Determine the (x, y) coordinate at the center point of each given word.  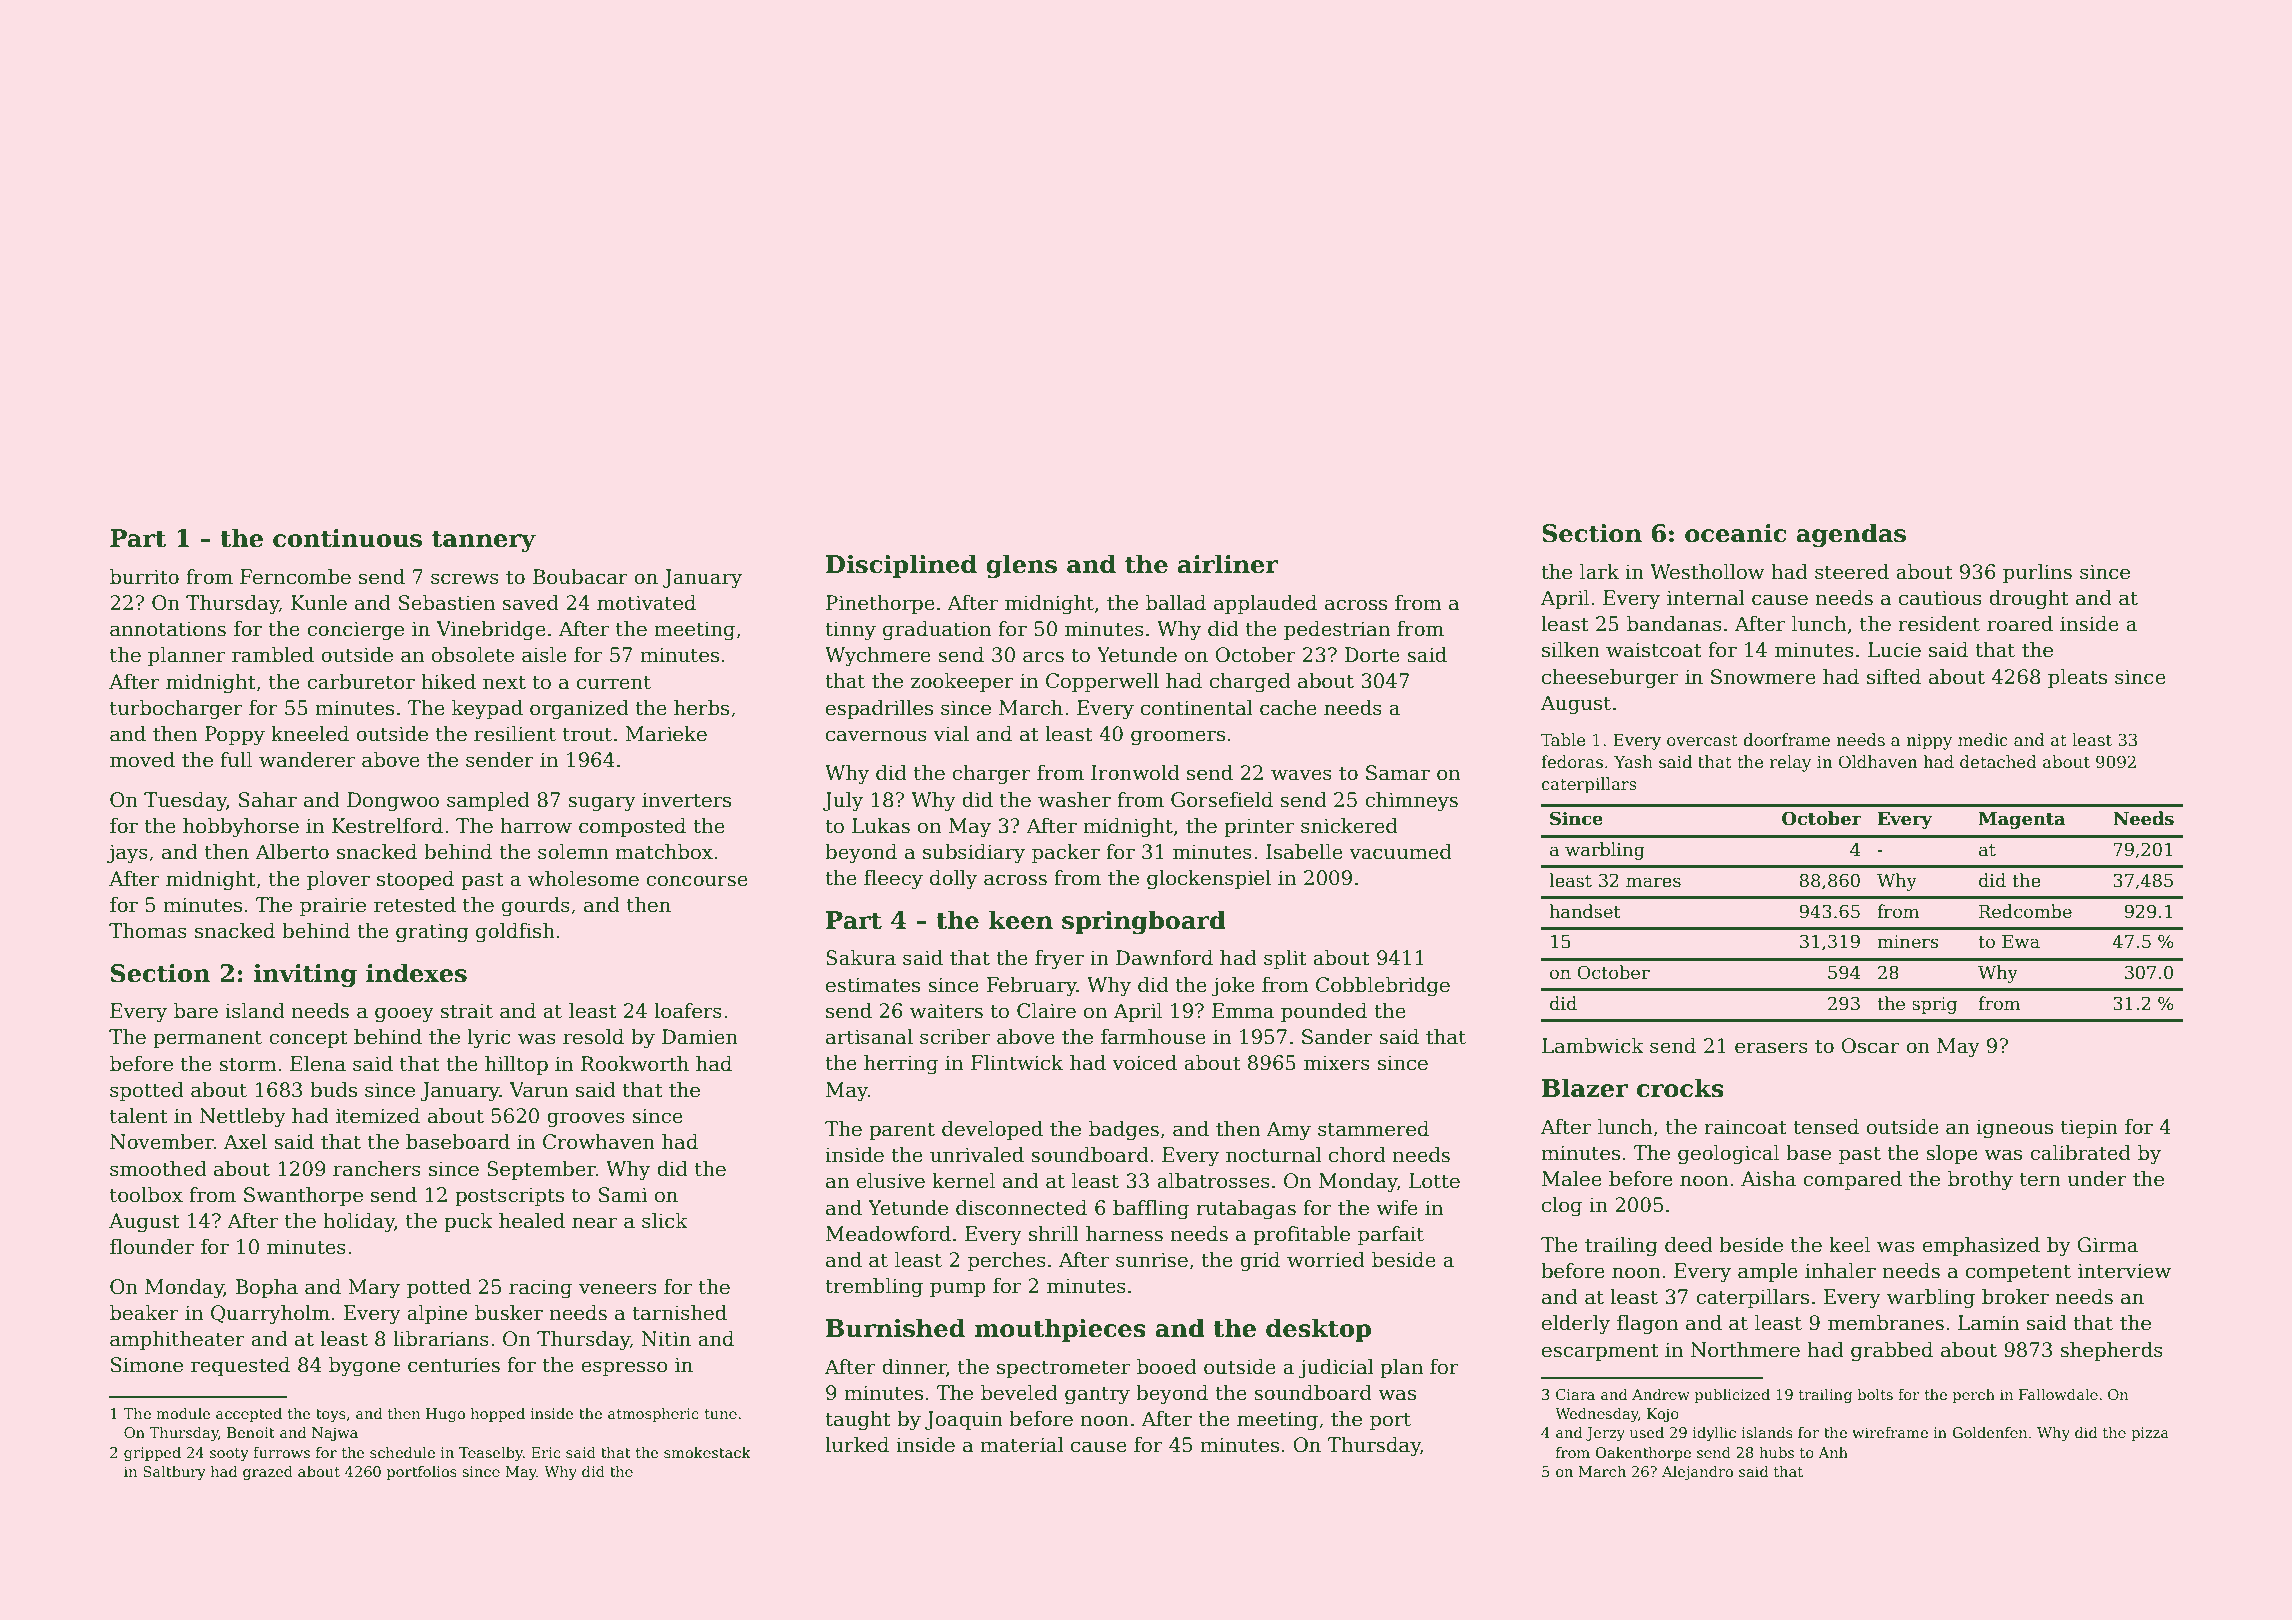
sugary (602, 804)
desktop (1318, 1330)
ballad (1176, 603)
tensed (1826, 1127)
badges (1124, 1131)
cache (1288, 708)
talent (139, 1116)
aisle (544, 655)
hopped (498, 1415)
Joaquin (964, 1420)
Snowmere (1763, 677)
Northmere (1745, 1350)
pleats (2077, 678)
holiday (359, 1223)
